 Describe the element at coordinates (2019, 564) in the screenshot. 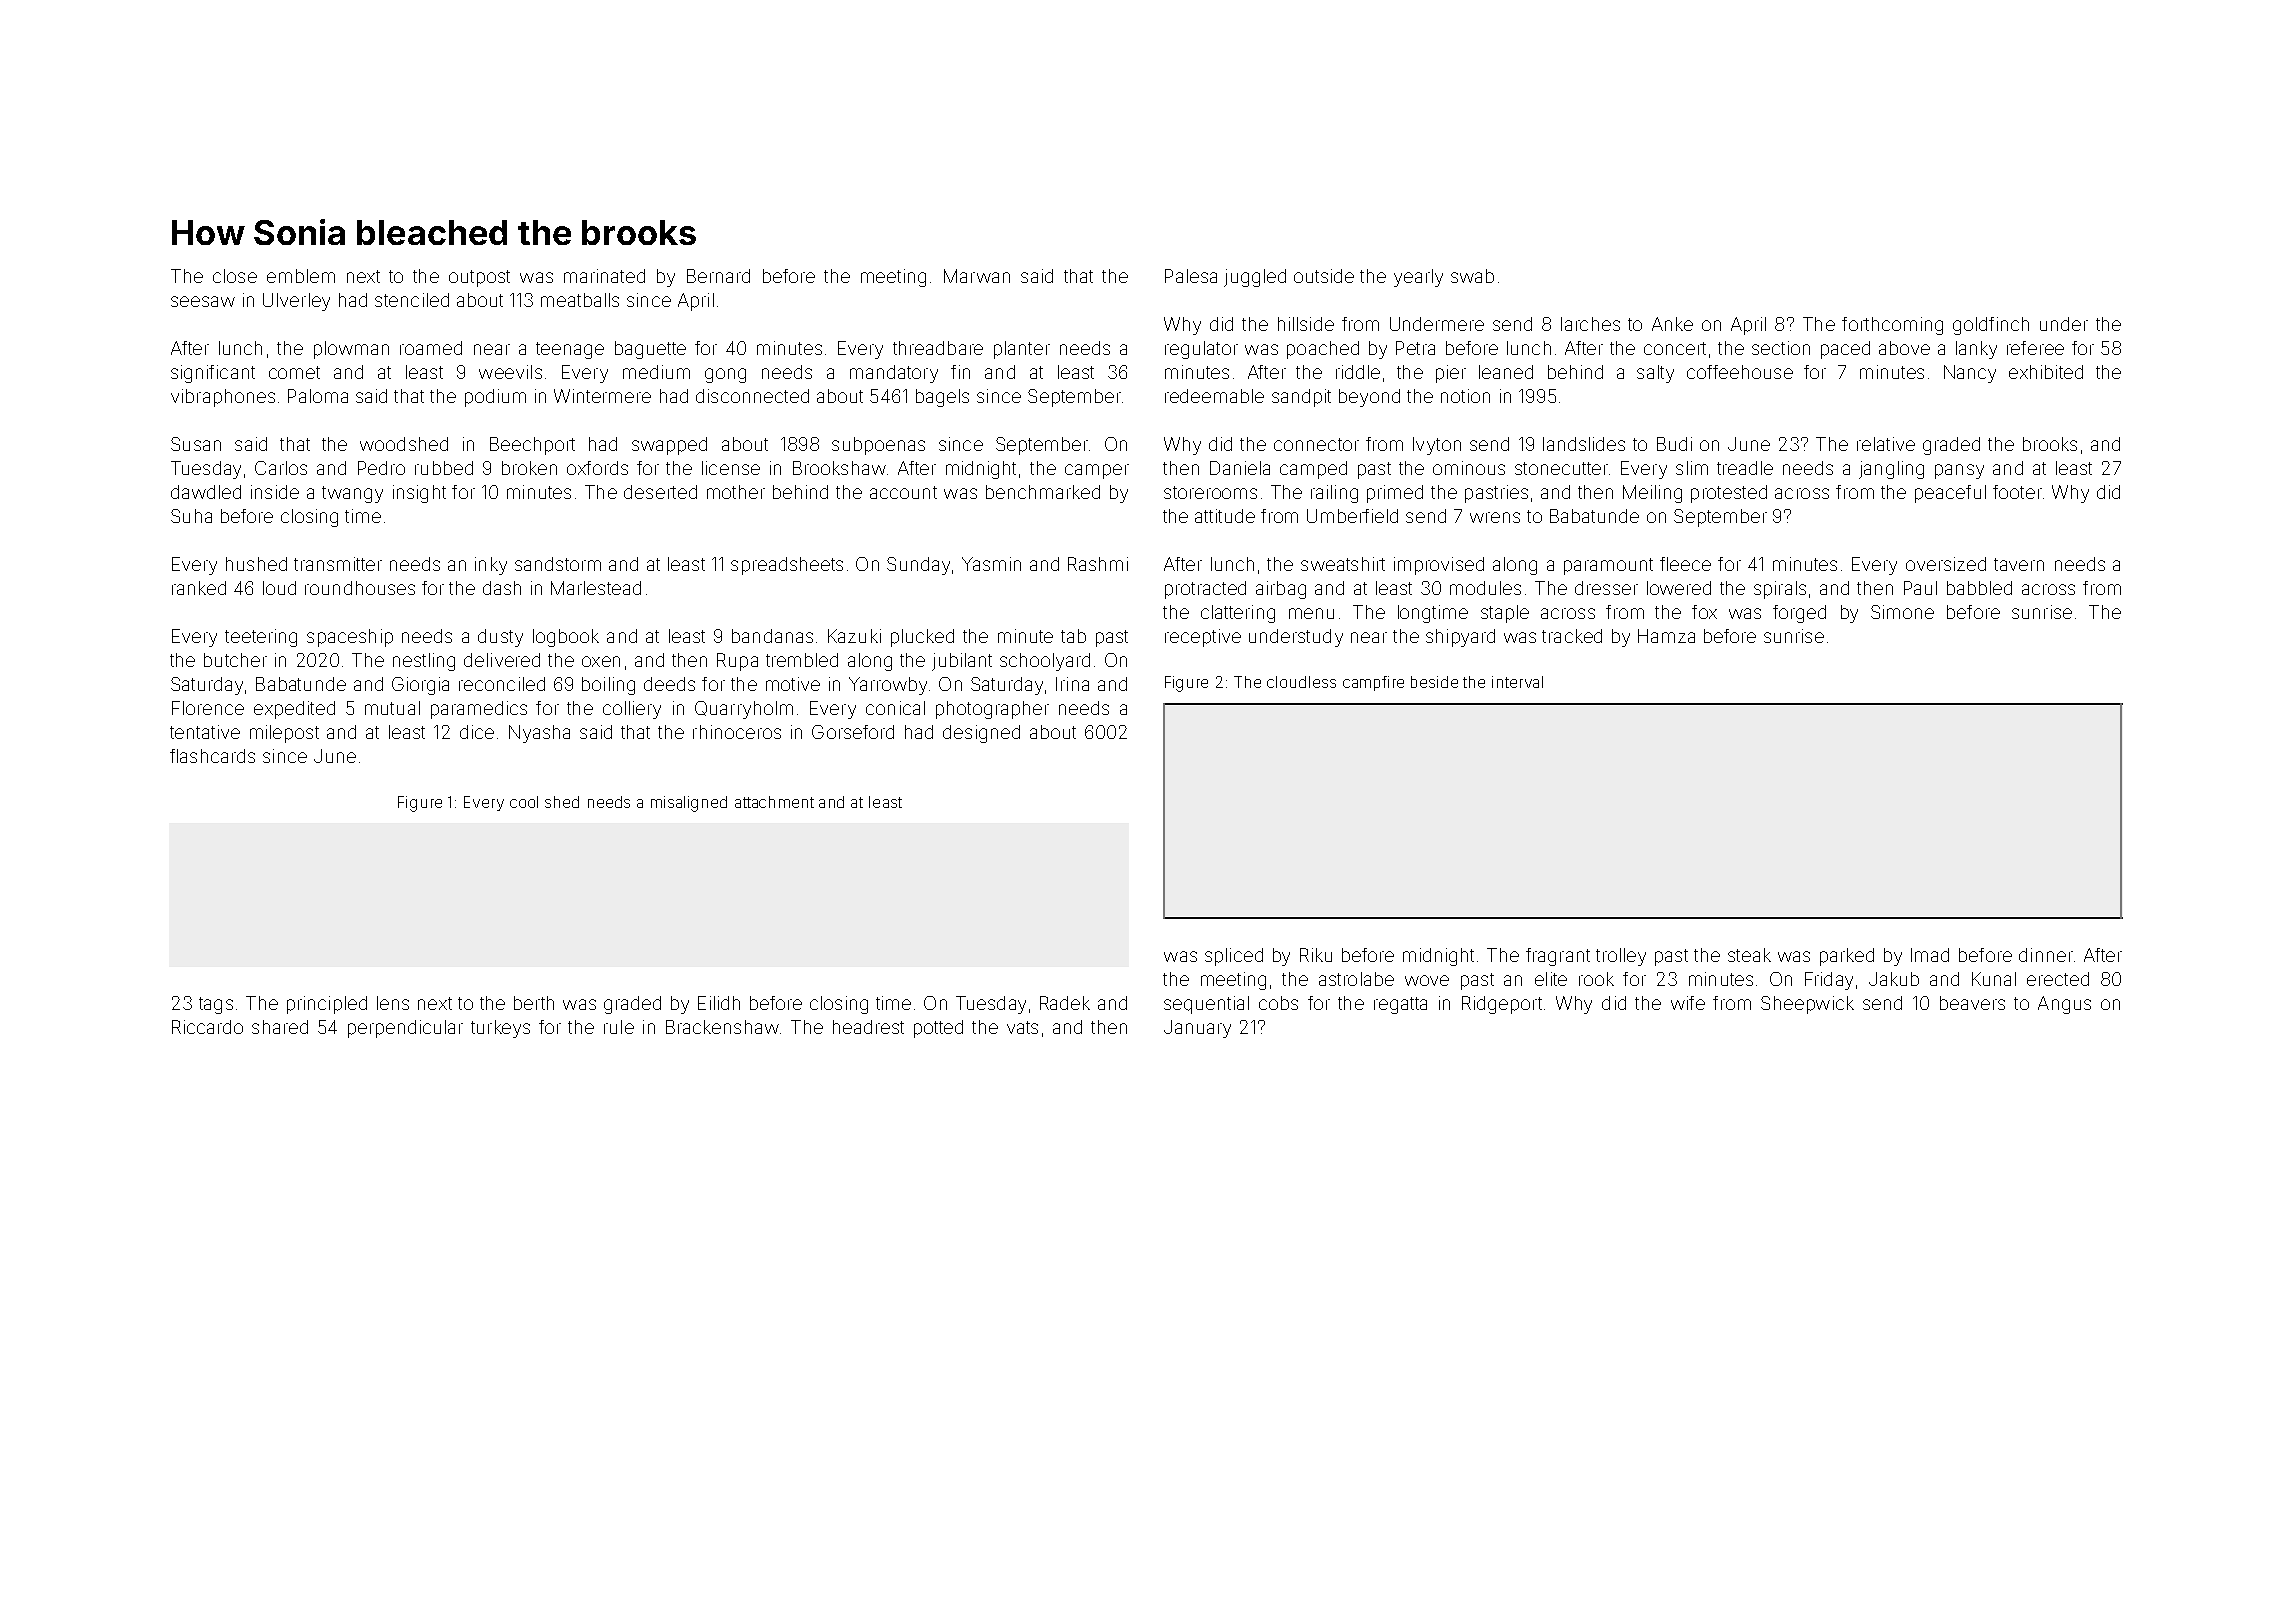

I see `tavern` at that location.
